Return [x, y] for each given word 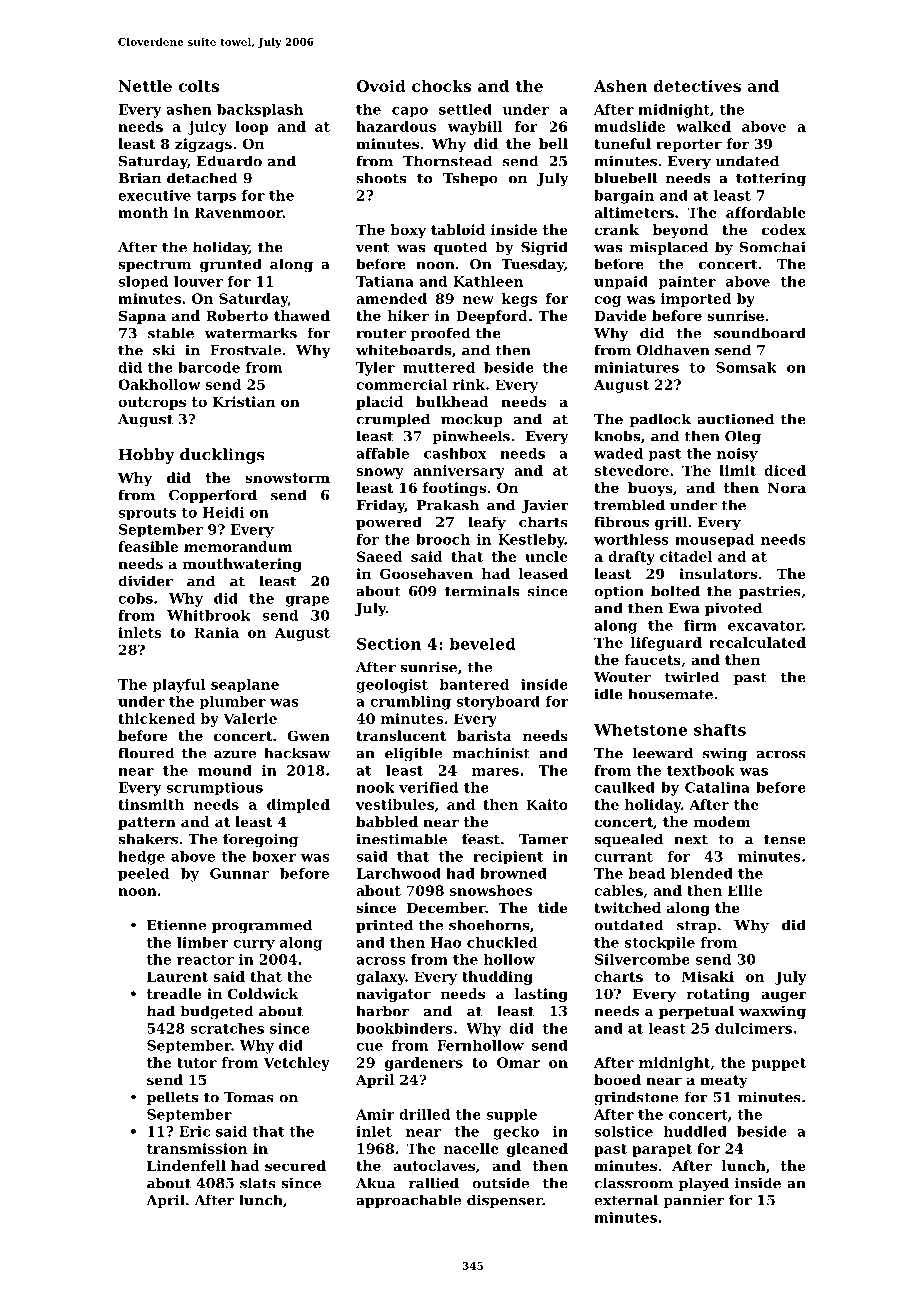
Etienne [176, 925]
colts [198, 86]
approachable [408, 1201]
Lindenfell [186, 1165]
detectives [697, 86]
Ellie [745, 890]
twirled [692, 677]
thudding [497, 978]
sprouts [147, 514]
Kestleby [531, 541]
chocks [441, 86]
